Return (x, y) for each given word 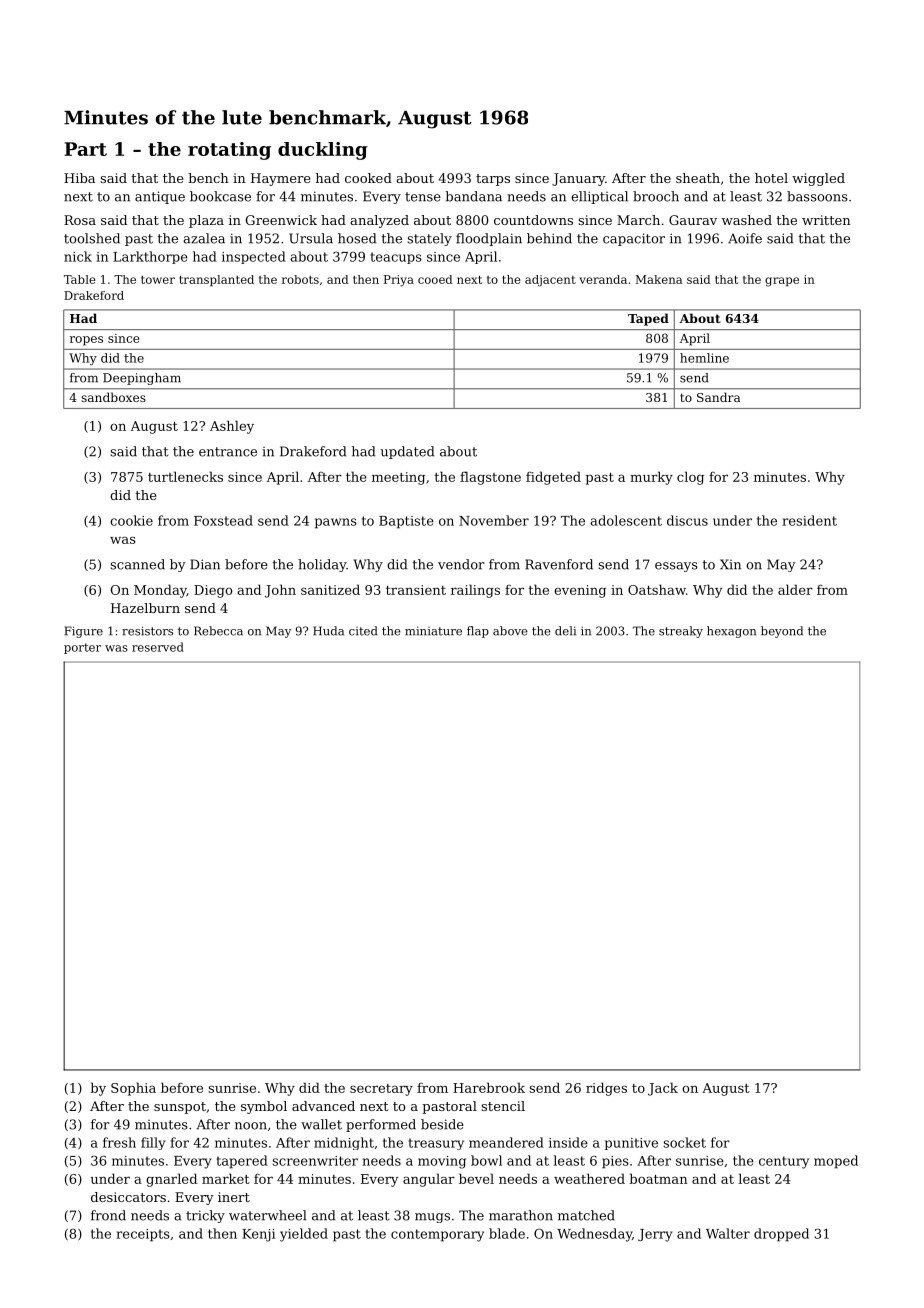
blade (507, 1233)
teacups (396, 258)
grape (782, 282)
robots (300, 279)
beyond (782, 632)
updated (407, 452)
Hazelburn (145, 608)
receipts (143, 1235)
